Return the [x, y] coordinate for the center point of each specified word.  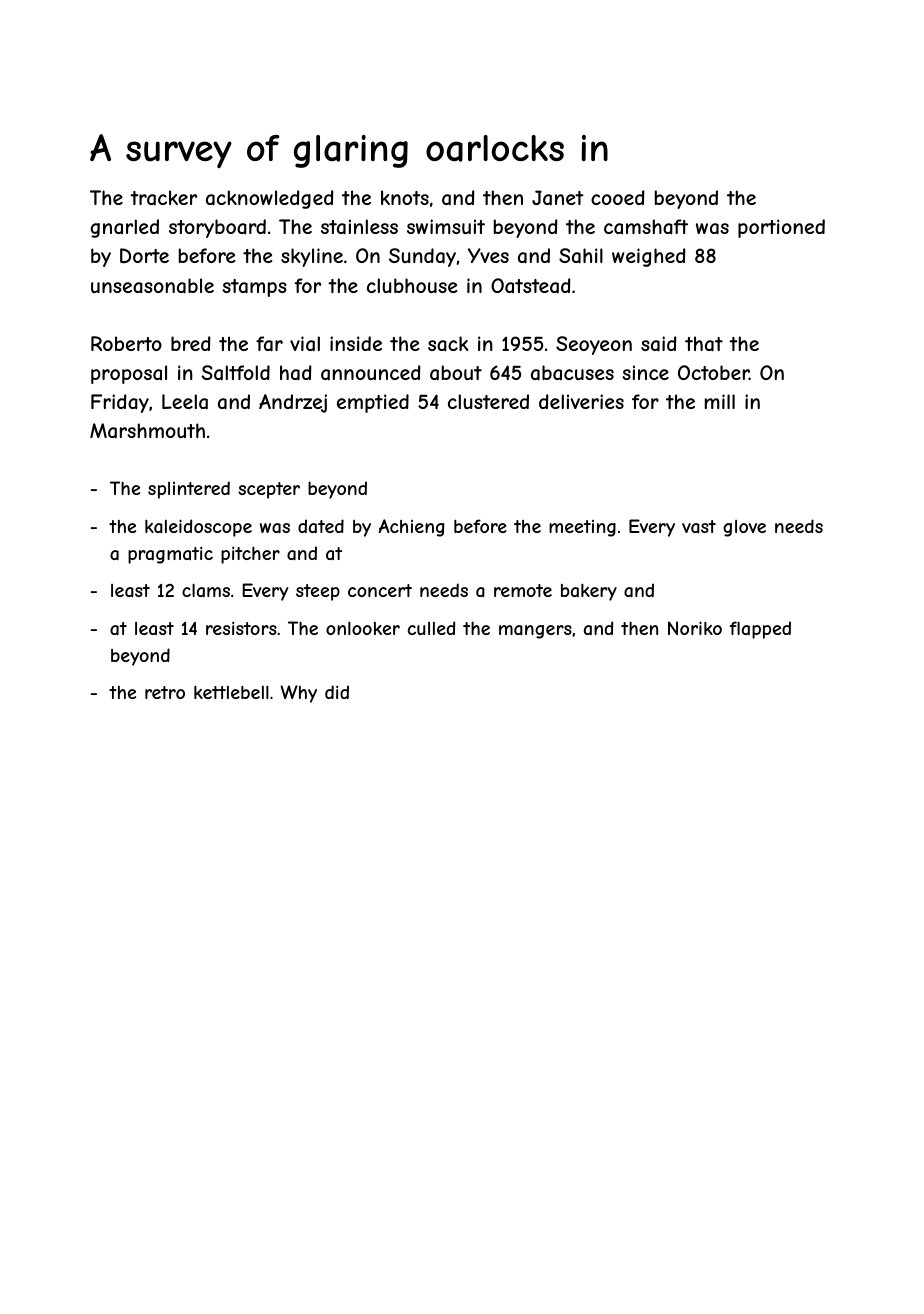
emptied [373, 403]
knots [405, 197]
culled [431, 628]
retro [165, 692]
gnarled [125, 228]
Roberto [126, 343]
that [704, 344]
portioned [781, 228]
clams [206, 590]
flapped [760, 630]
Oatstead [530, 286]
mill [720, 401]
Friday [120, 403]
